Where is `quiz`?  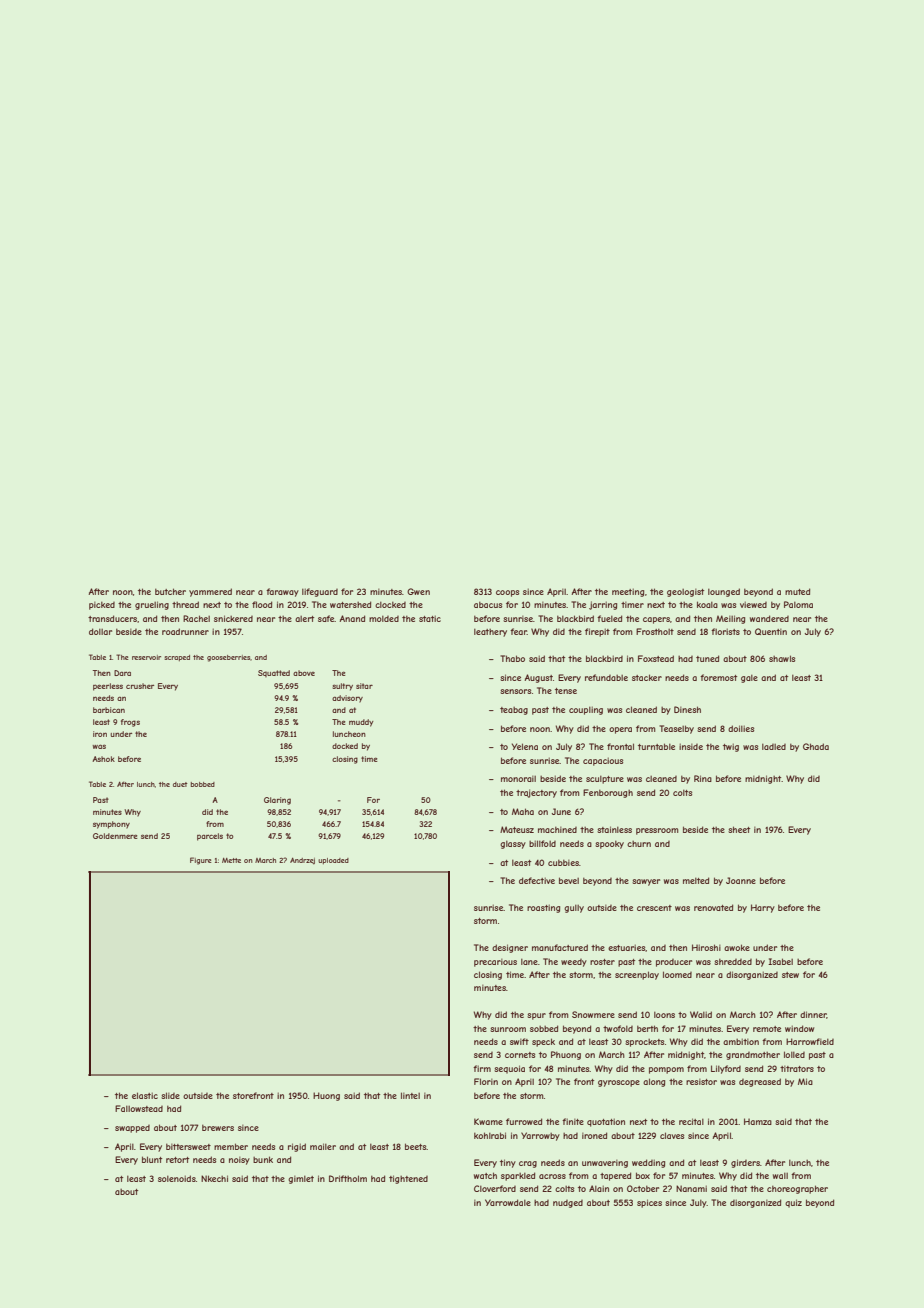 quiz is located at coordinates (793, 1203).
